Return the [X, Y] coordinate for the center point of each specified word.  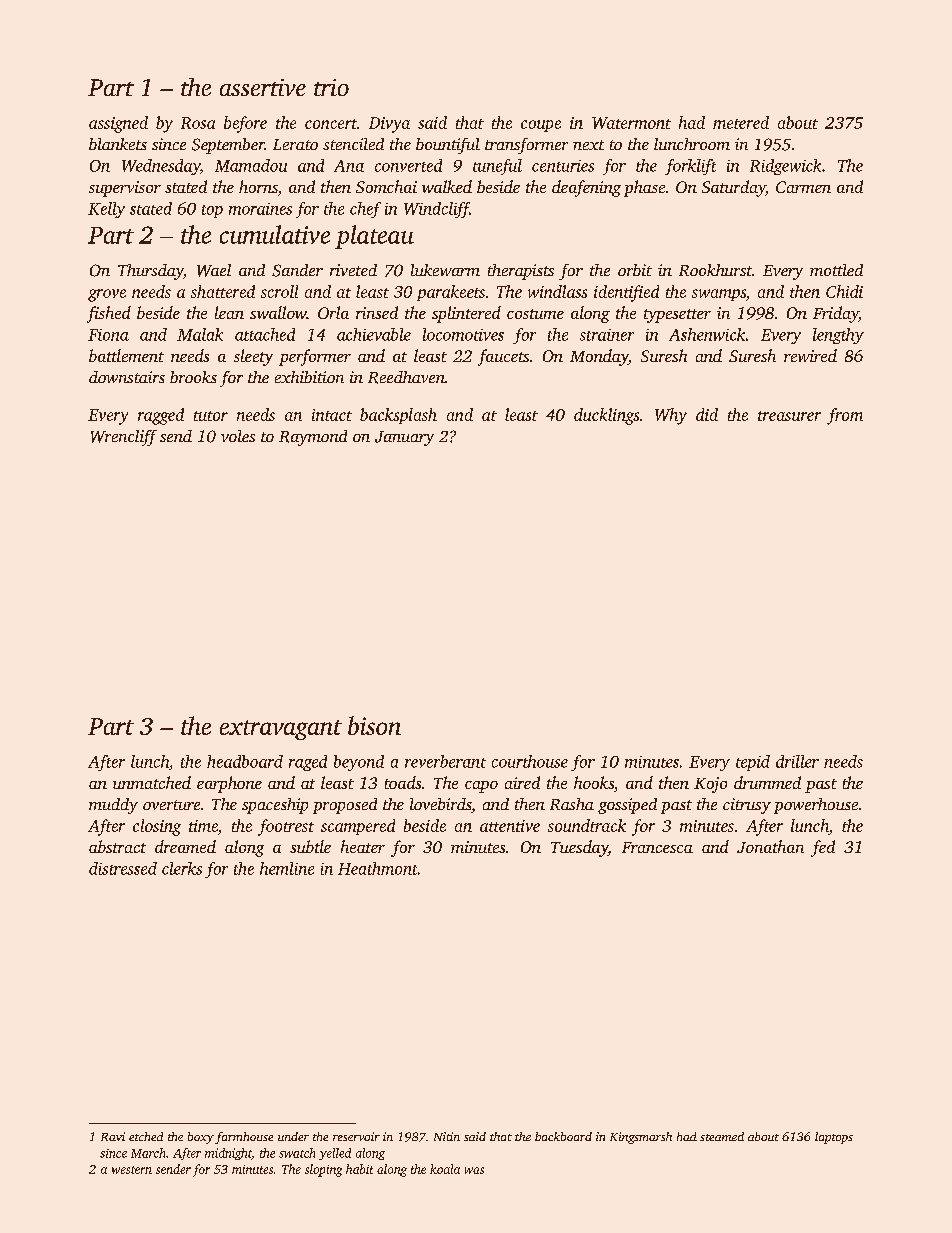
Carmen [803, 187]
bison [374, 725]
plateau [374, 237]
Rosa [198, 123]
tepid [753, 763]
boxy [201, 1138]
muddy [113, 806]
